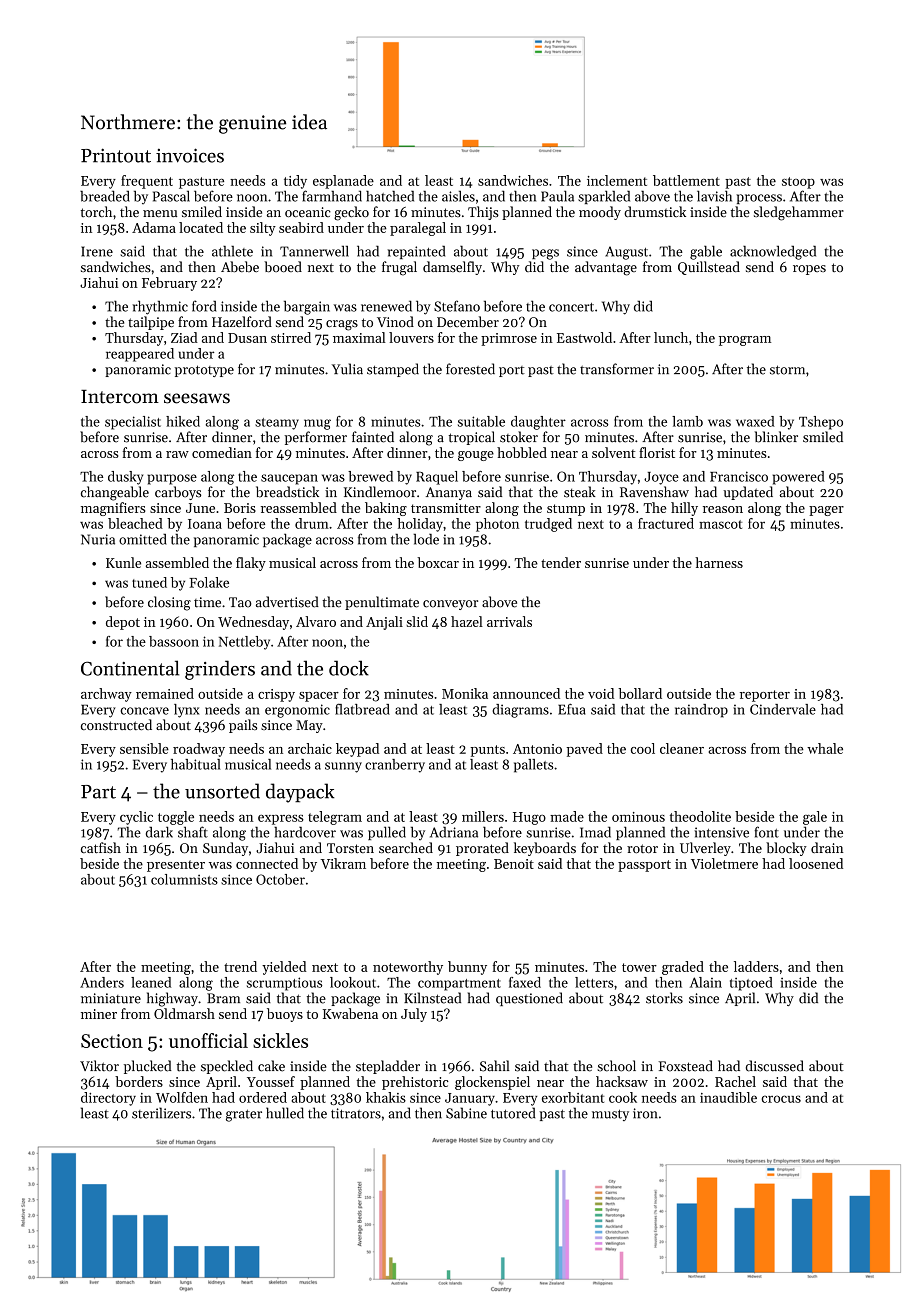  What do you see at coordinates (106, 695) in the image?
I see `archway` at bounding box center [106, 695].
